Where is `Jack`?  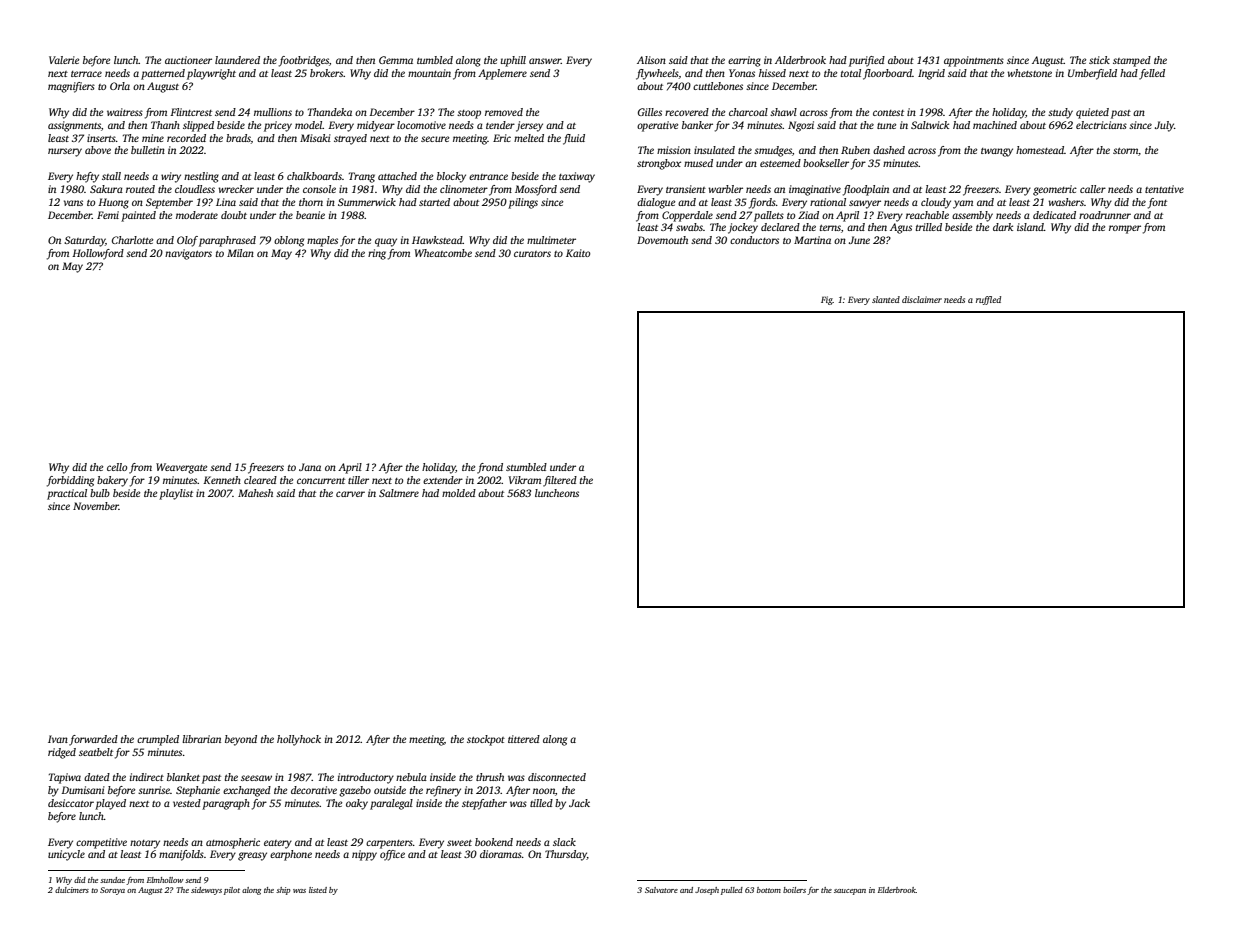
Jack is located at coordinates (579, 803).
